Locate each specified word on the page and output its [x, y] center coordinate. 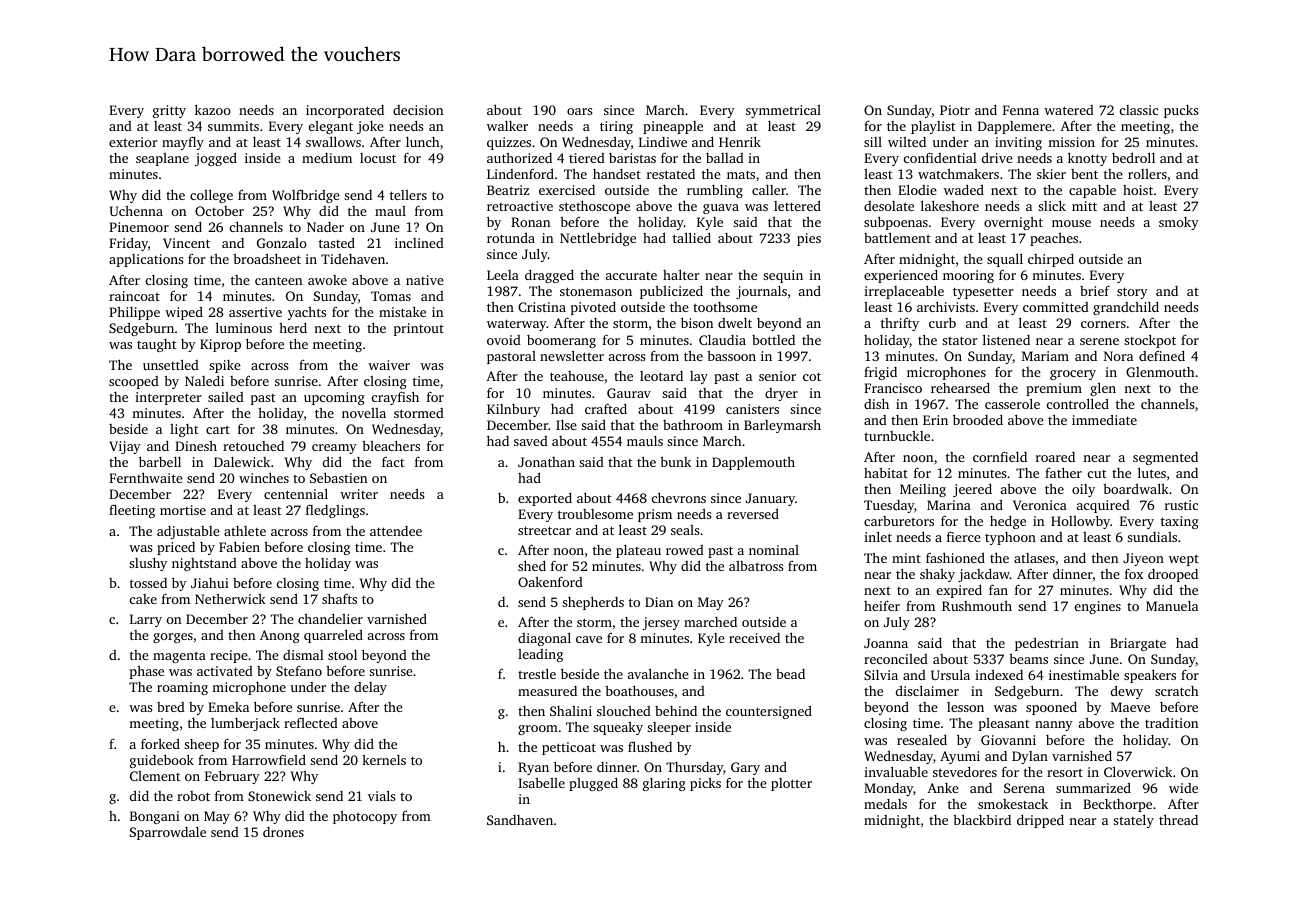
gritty [169, 111]
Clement [155, 776]
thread [1178, 819]
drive [997, 158]
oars [579, 111]
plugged [593, 784]
